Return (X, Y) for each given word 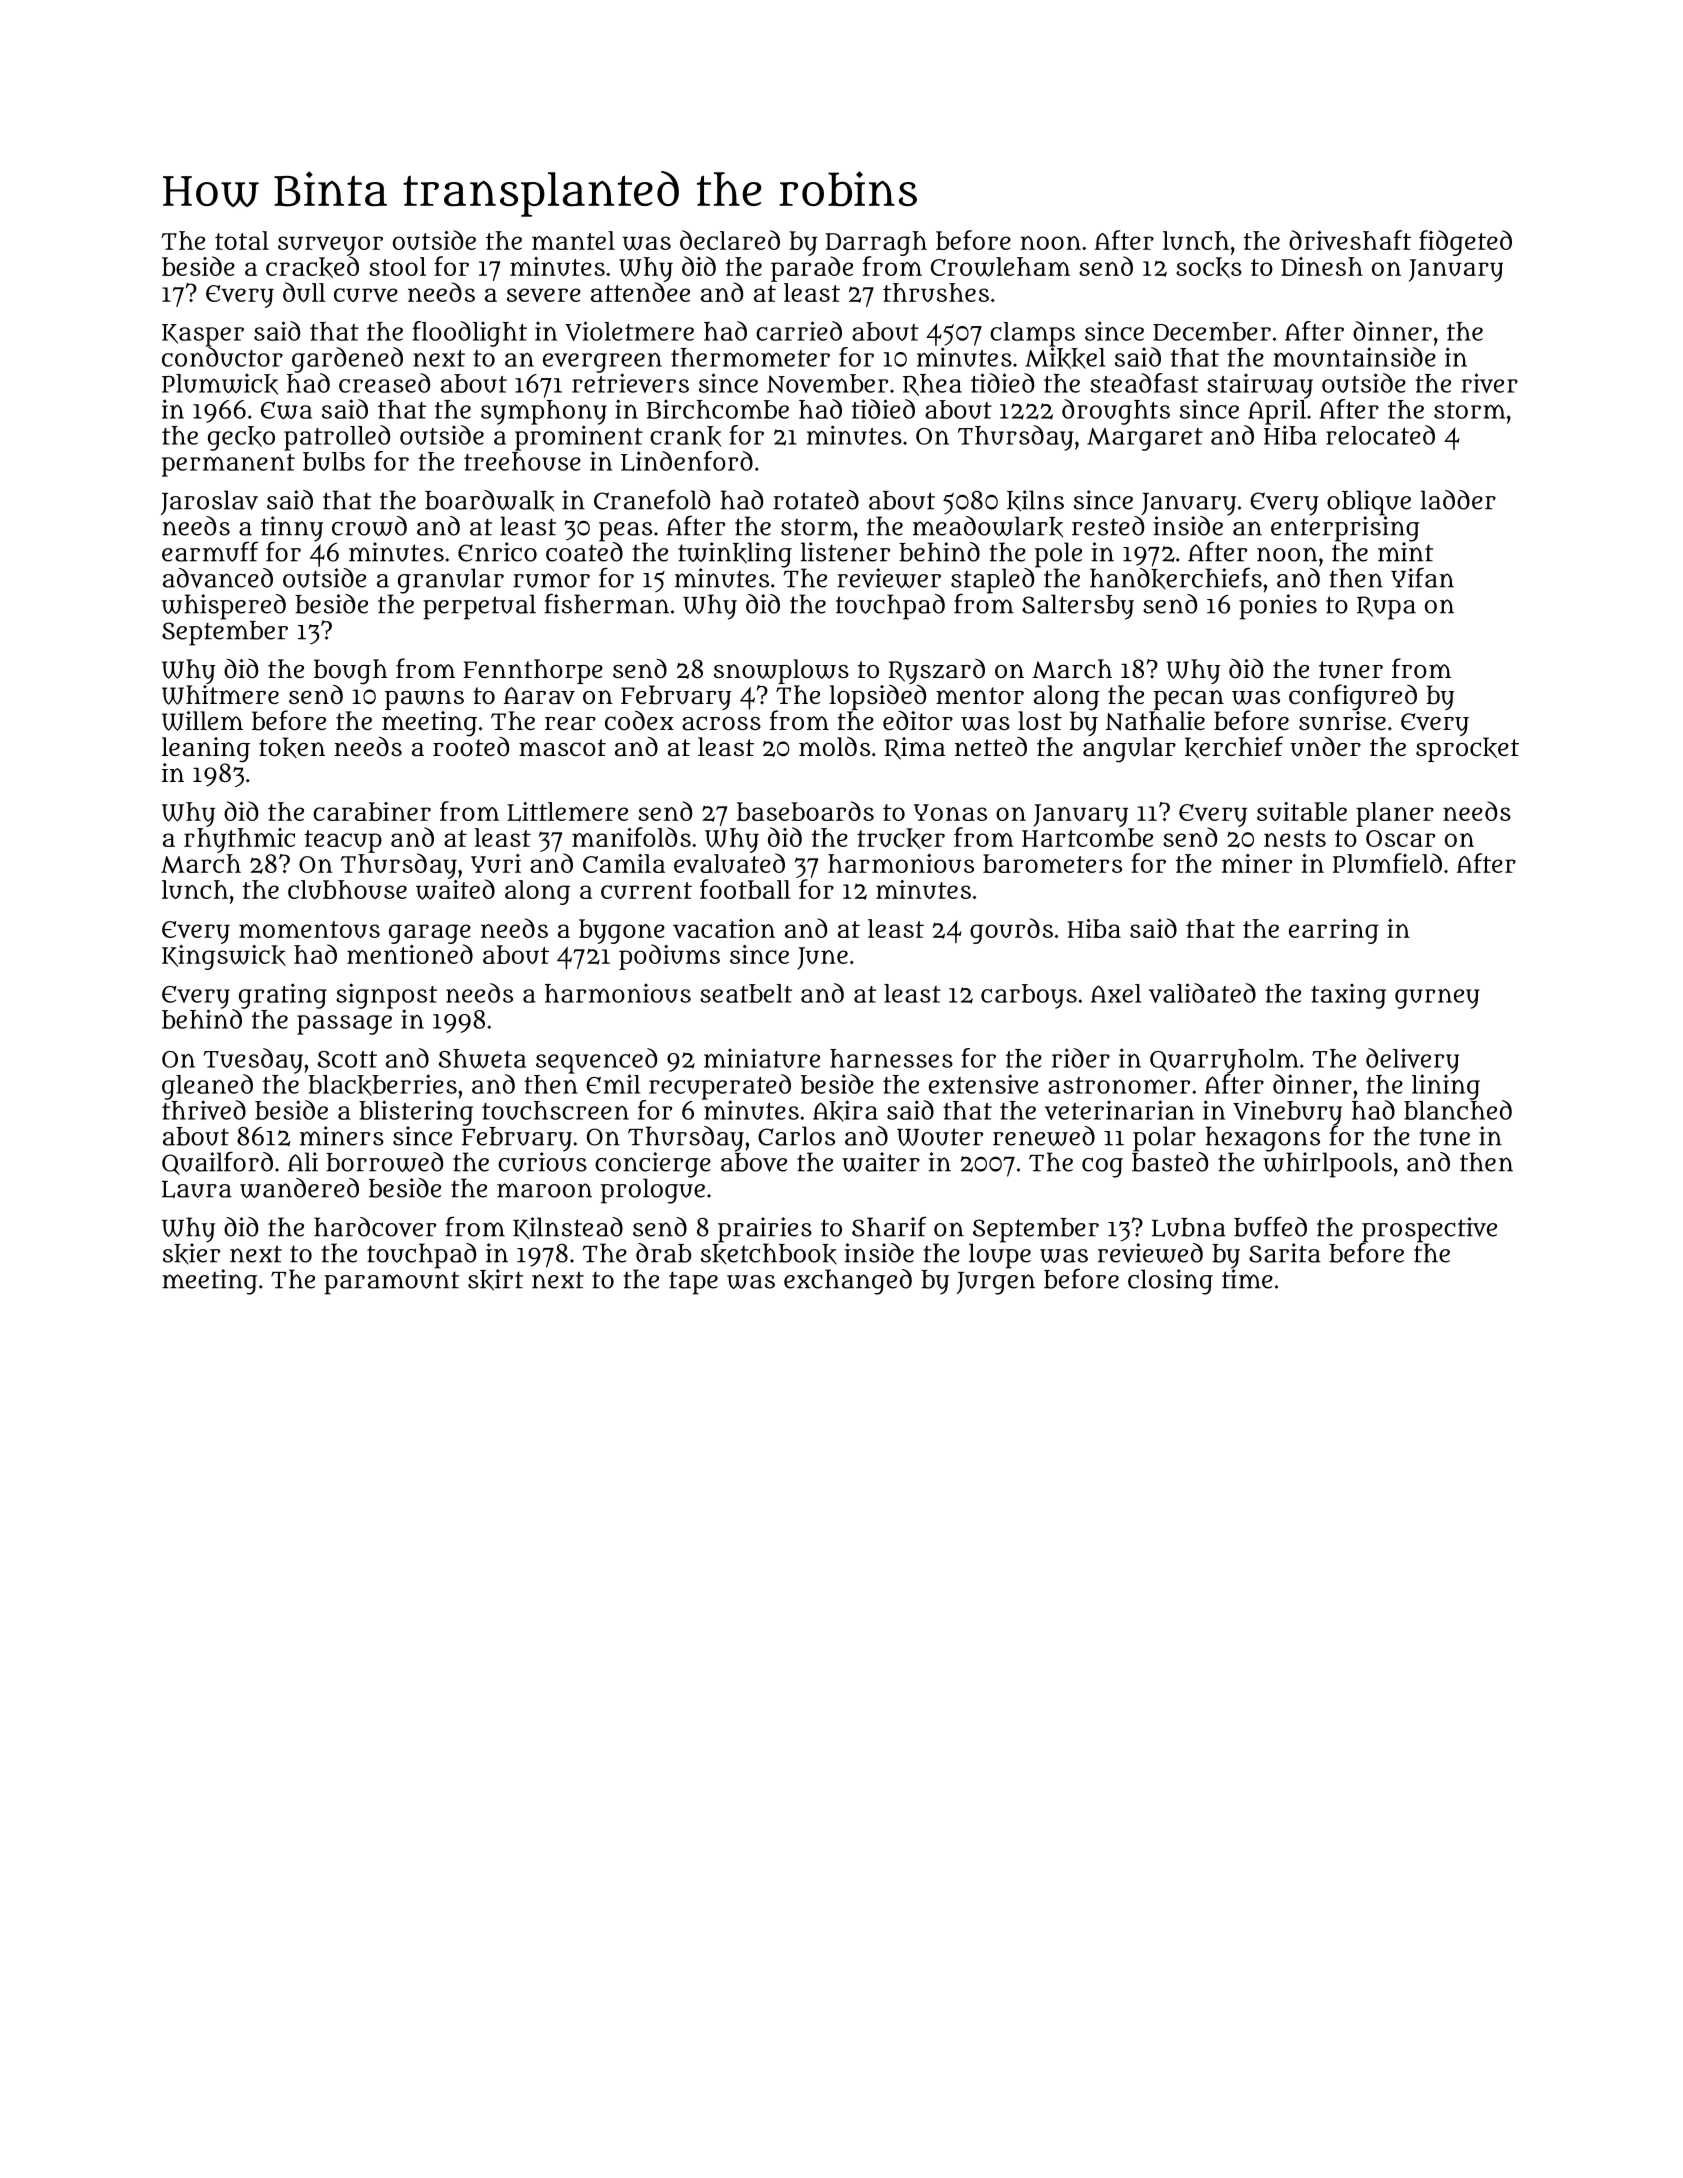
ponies (1278, 607)
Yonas (950, 812)
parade (812, 269)
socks (1209, 267)
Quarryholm (1224, 1061)
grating (283, 996)
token (292, 747)
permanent (228, 465)
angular (1129, 750)
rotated (816, 500)
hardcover (375, 1227)
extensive (983, 1084)
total (242, 240)
